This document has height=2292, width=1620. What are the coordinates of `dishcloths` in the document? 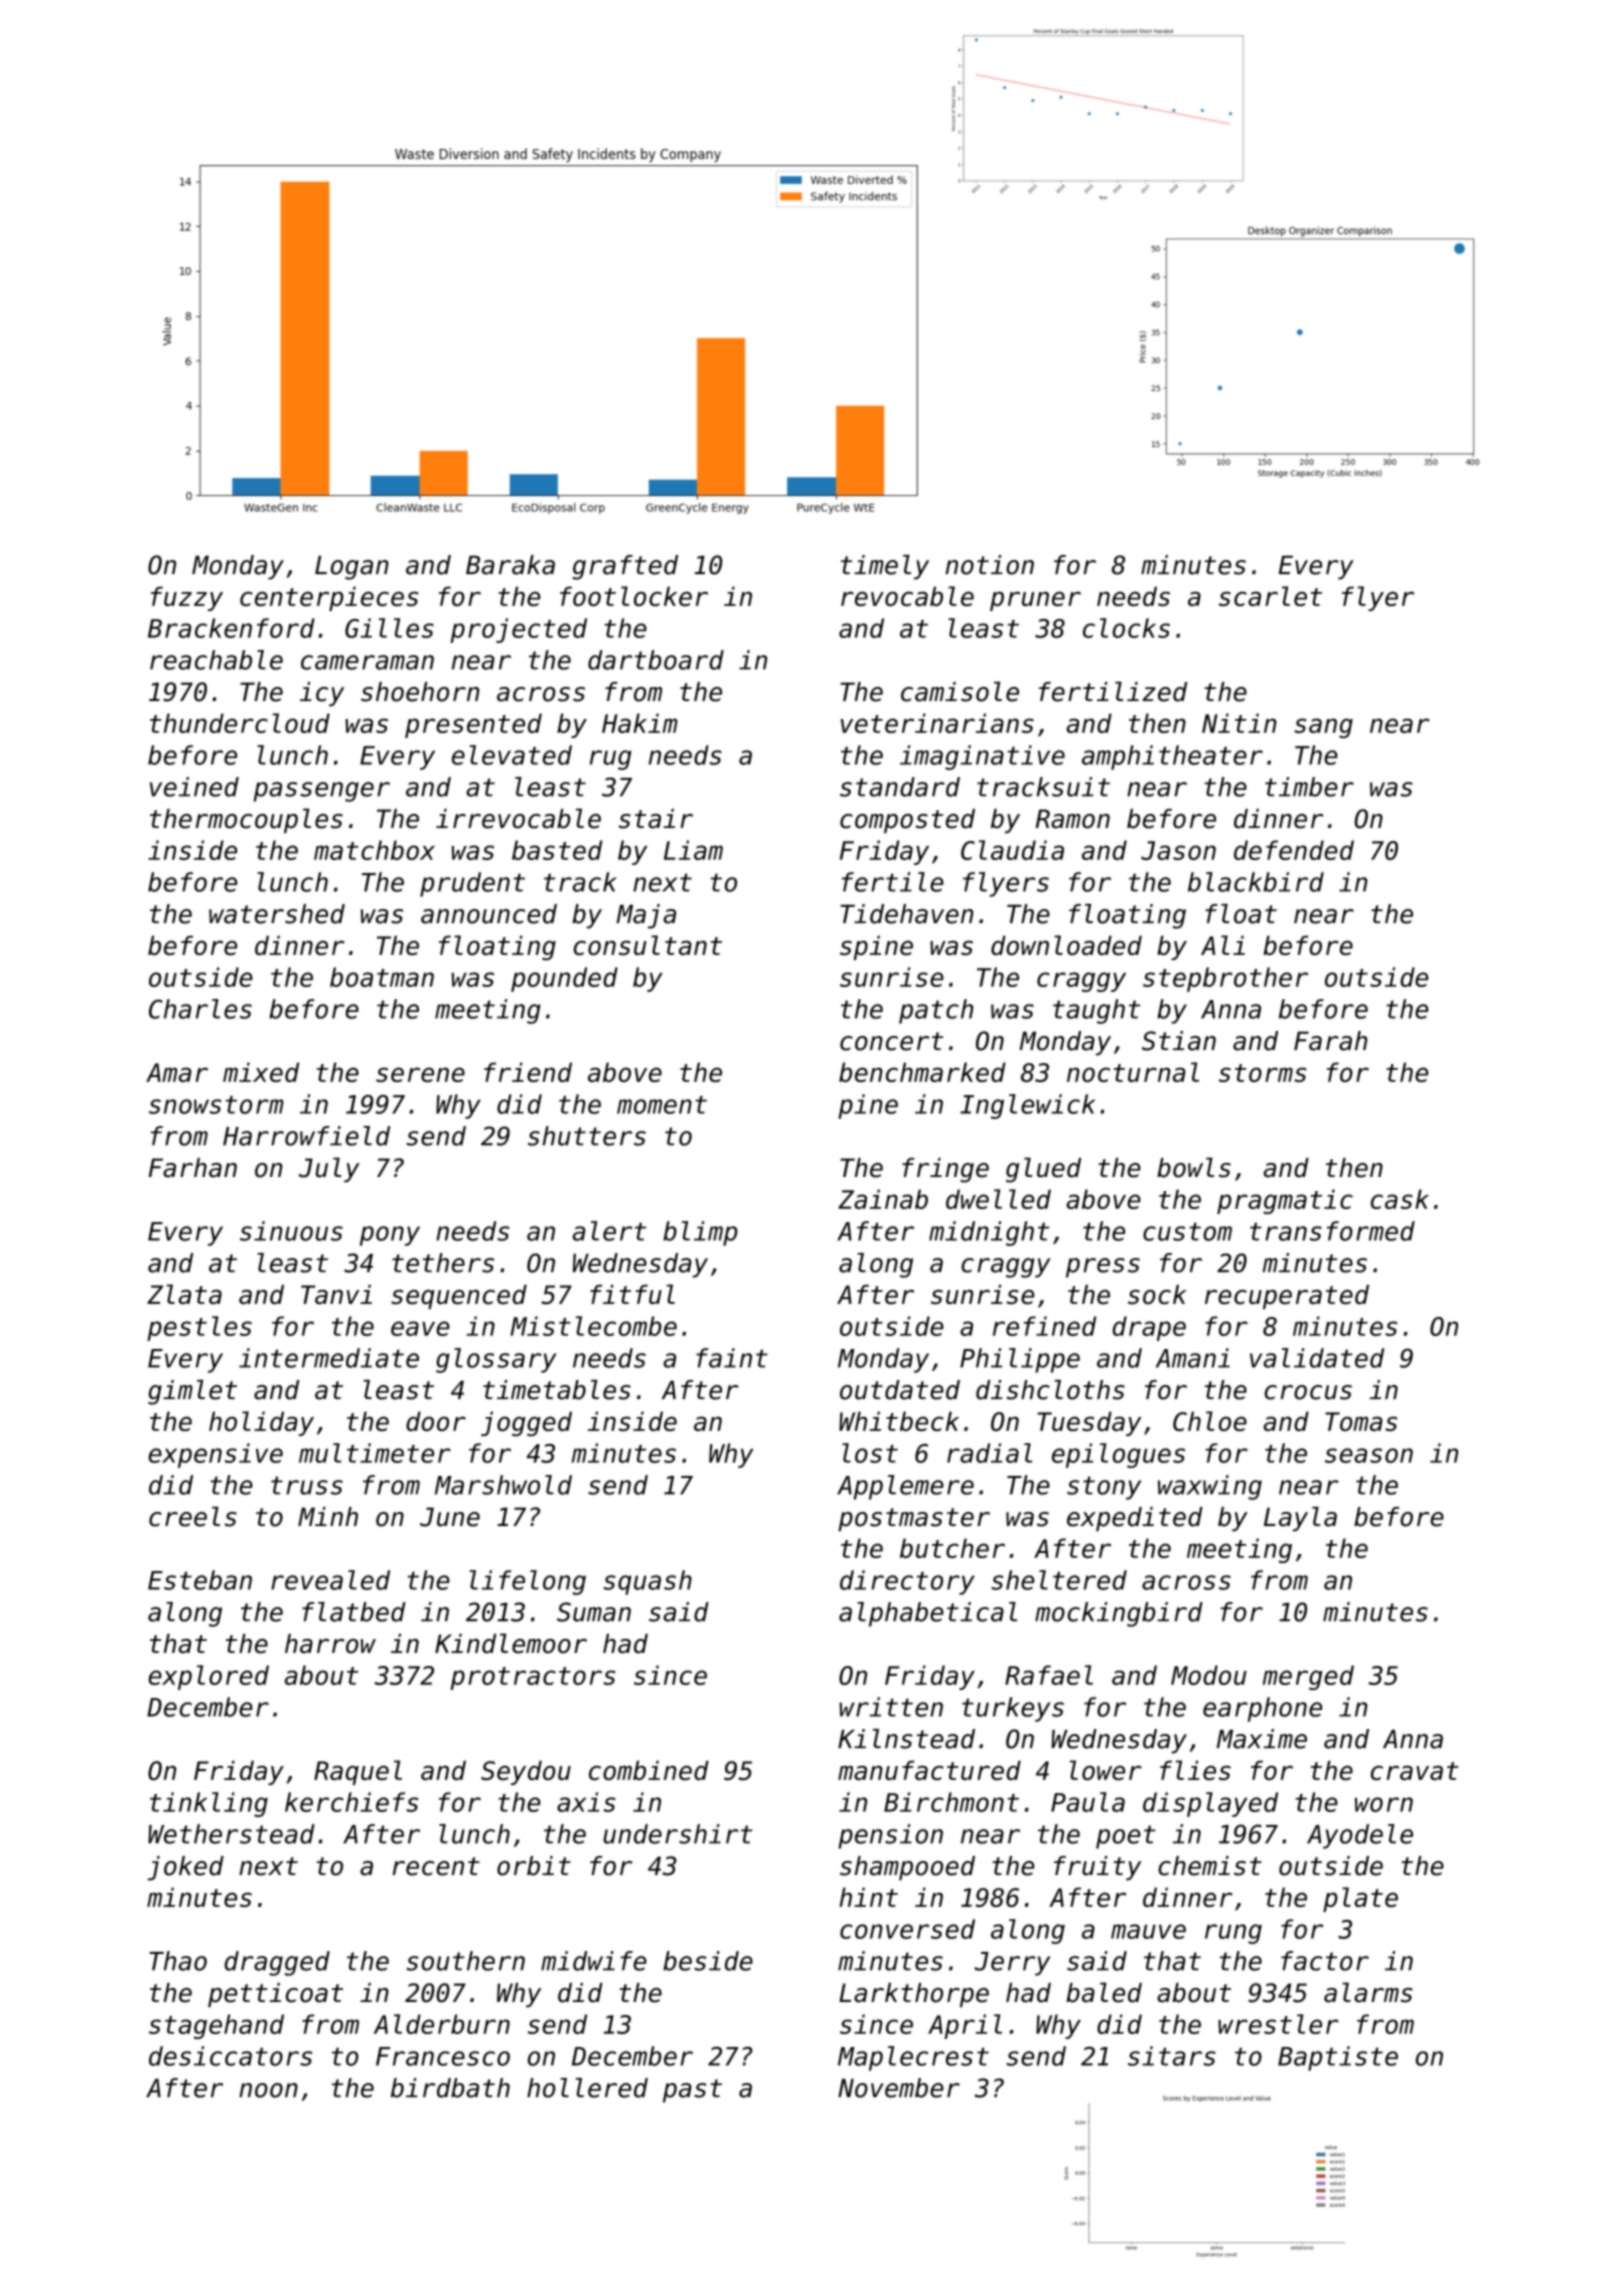 It's located at (1050, 1390).
